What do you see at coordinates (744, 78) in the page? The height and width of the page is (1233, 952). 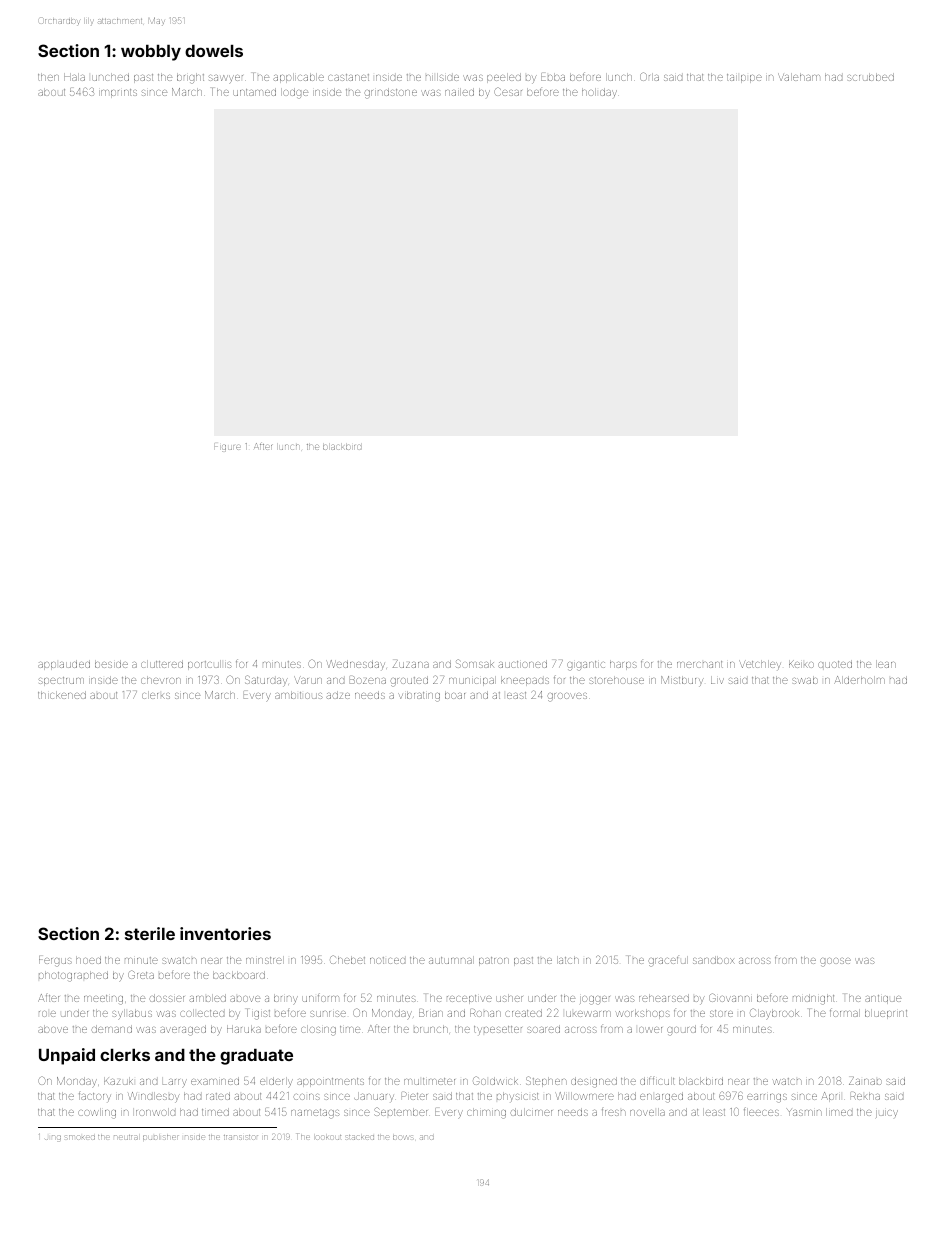 I see `tailpipe` at bounding box center [744, 78].
